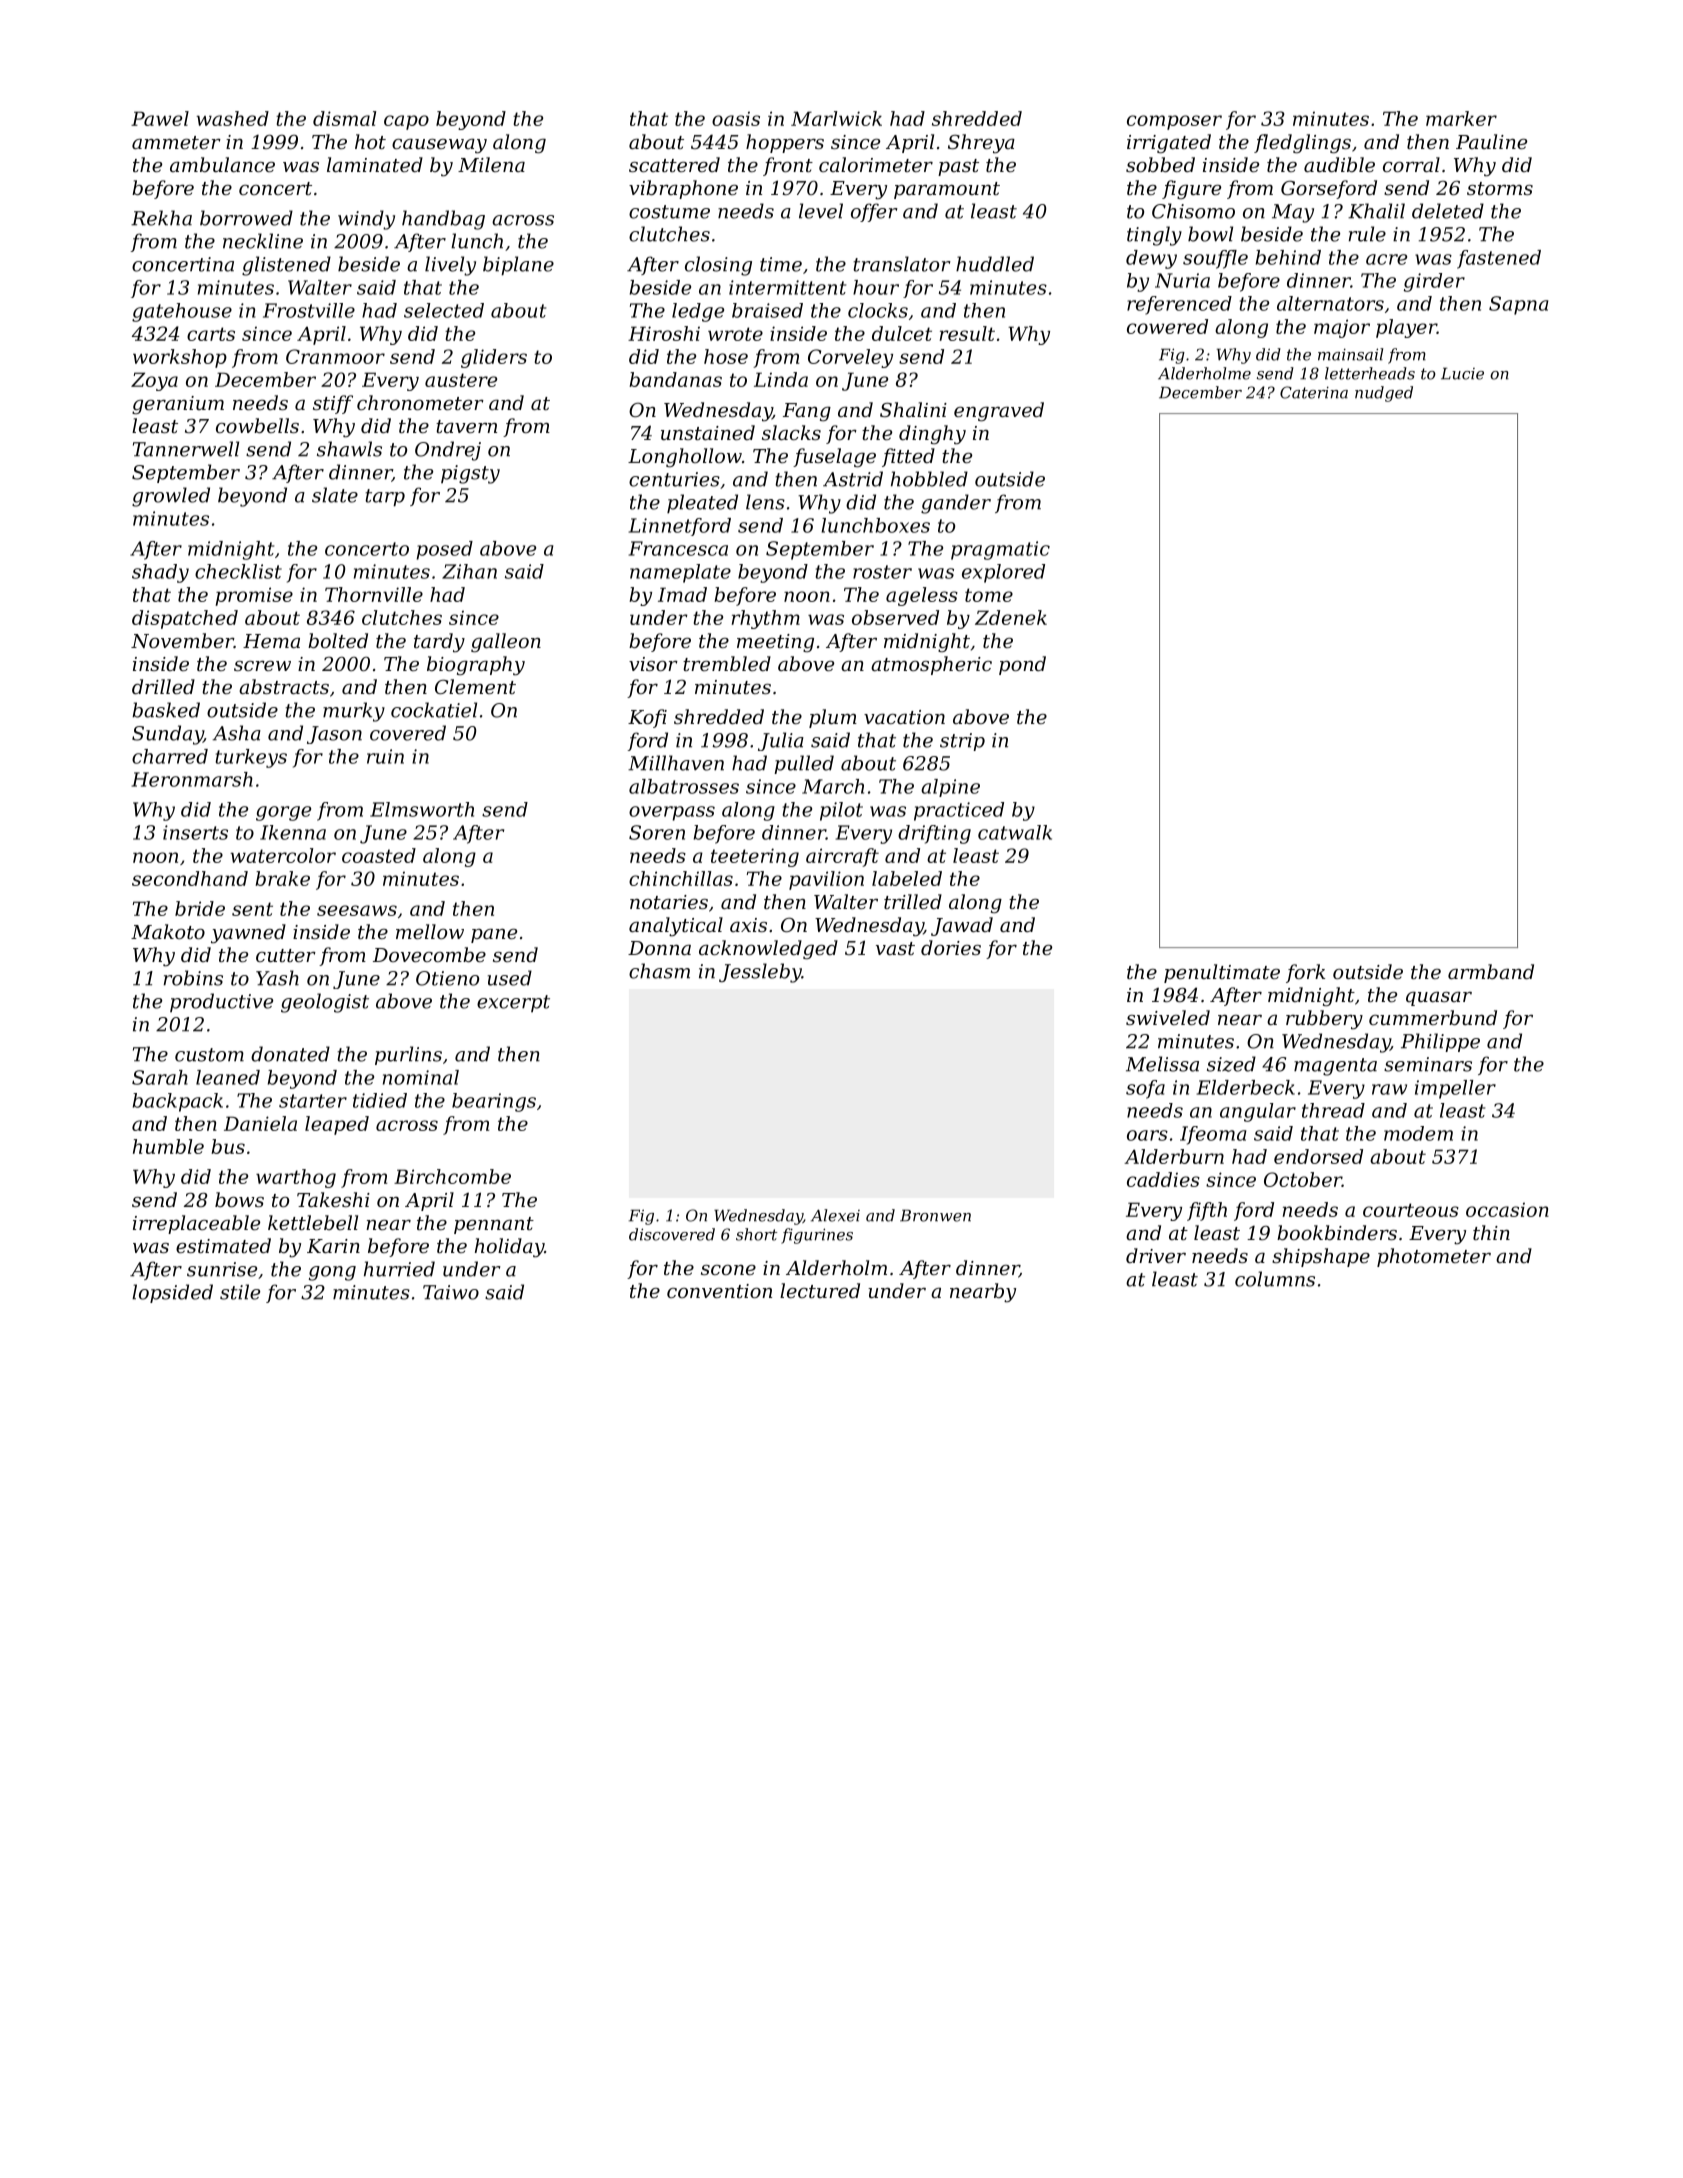 This page has height=2178, width=1683. What do you see at coordinates (1314, 392) in the page?
I see `Caterina` at bounding box center [1314, 392].
